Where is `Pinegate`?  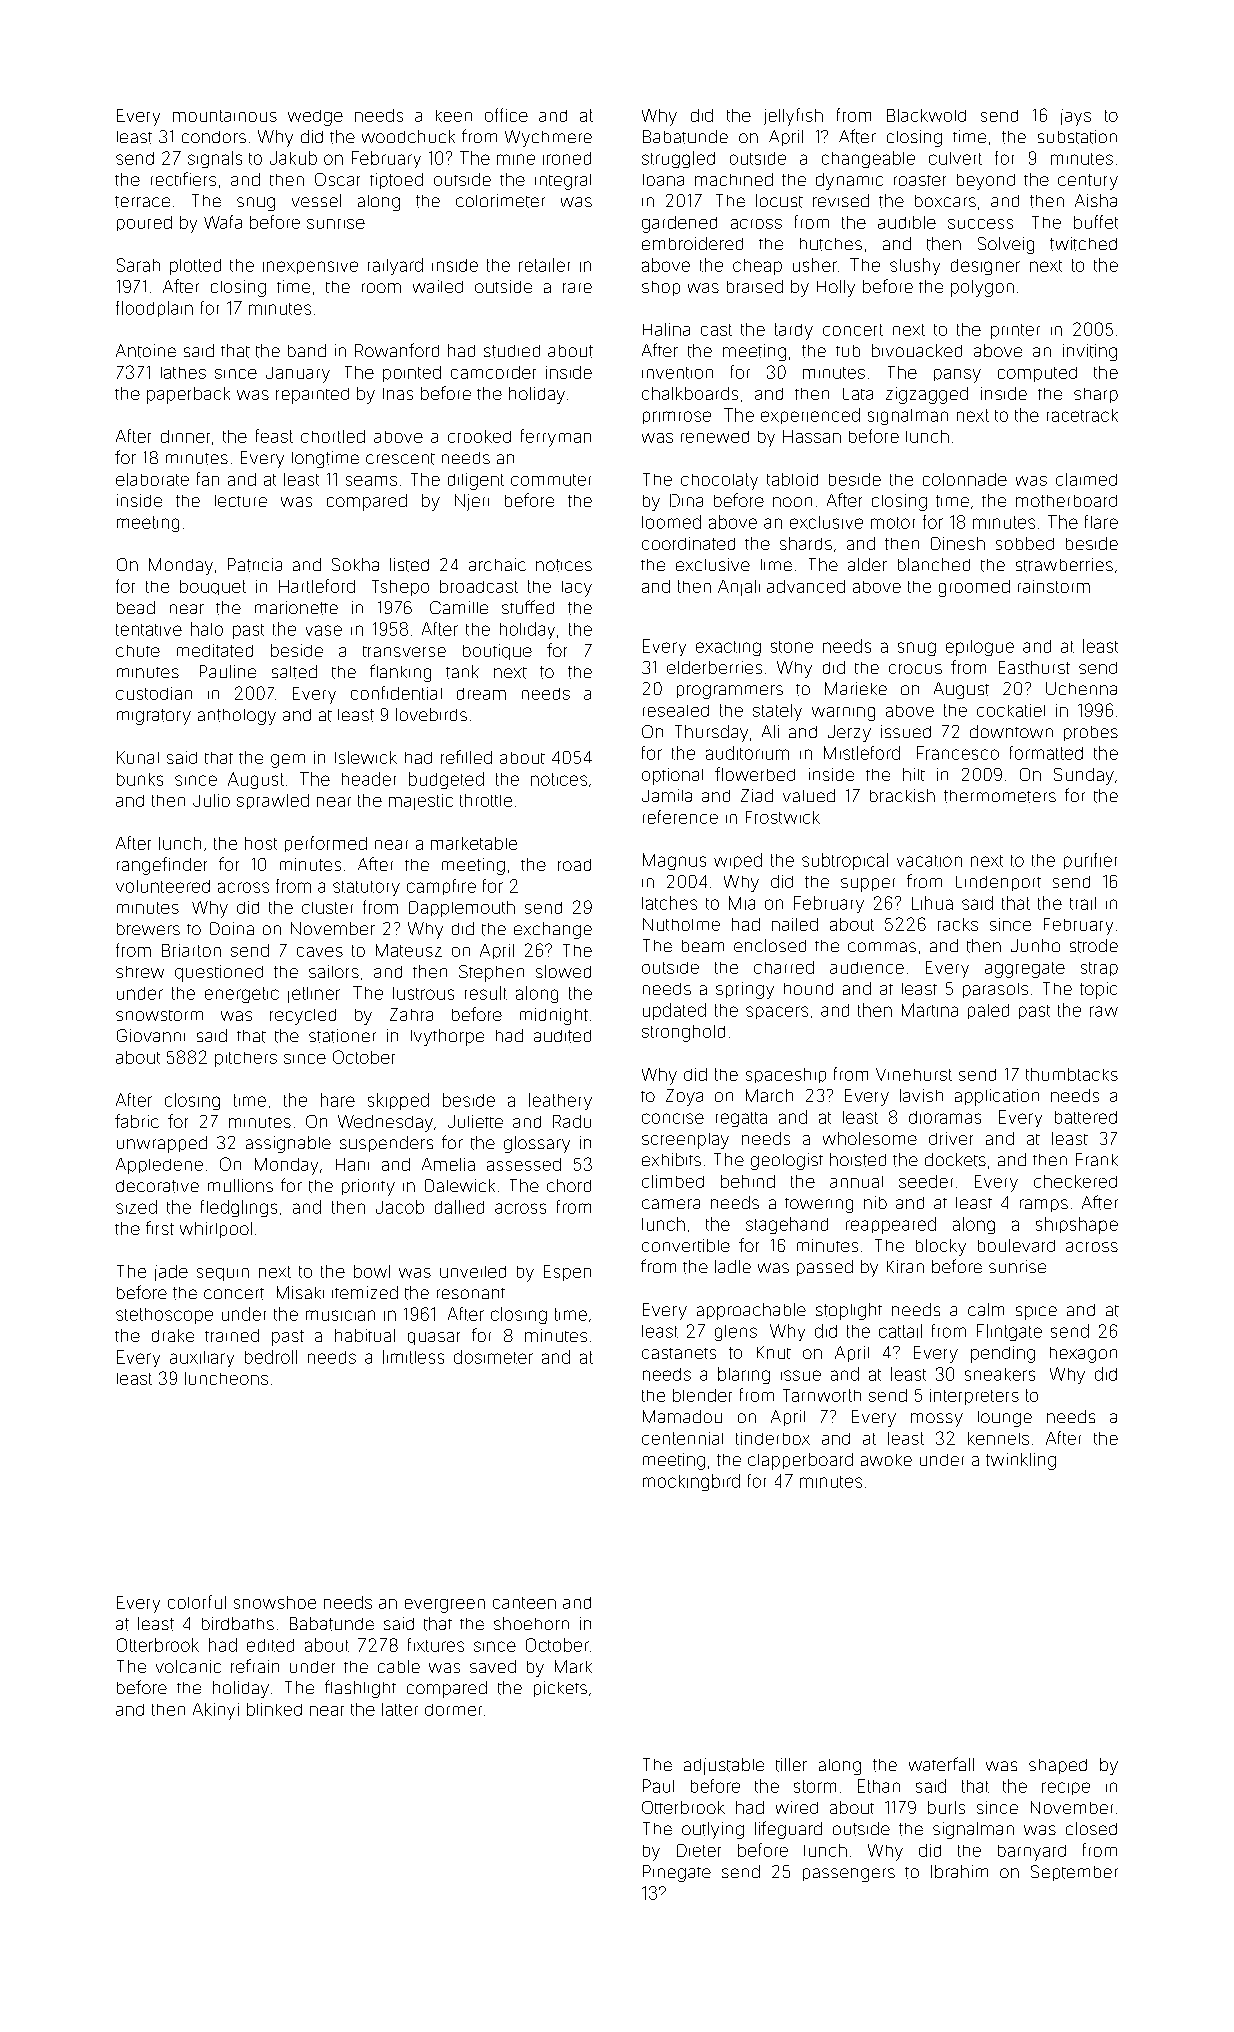 Pinegate is located at coordinates (677, 1873).
